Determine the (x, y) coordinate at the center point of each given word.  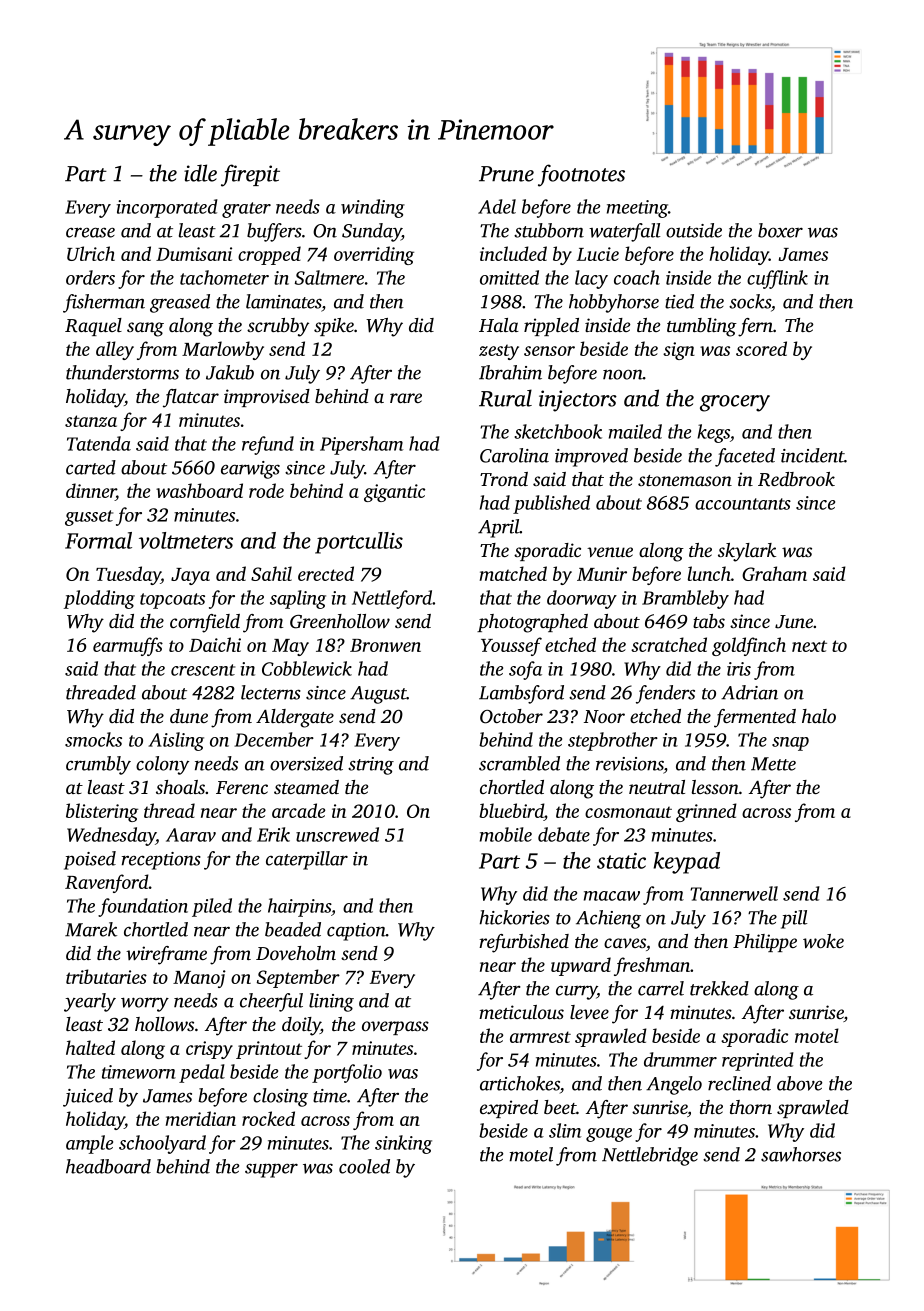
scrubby (278, 327)
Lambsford (521, 694)
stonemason (685, 480)
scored (761, 348)
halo (819, 716)
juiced (88, 1097)
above (799, 1083)
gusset (89, 518)
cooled (364, 1166)
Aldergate (295, 718)
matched (513, 573)
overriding (374, 255)
